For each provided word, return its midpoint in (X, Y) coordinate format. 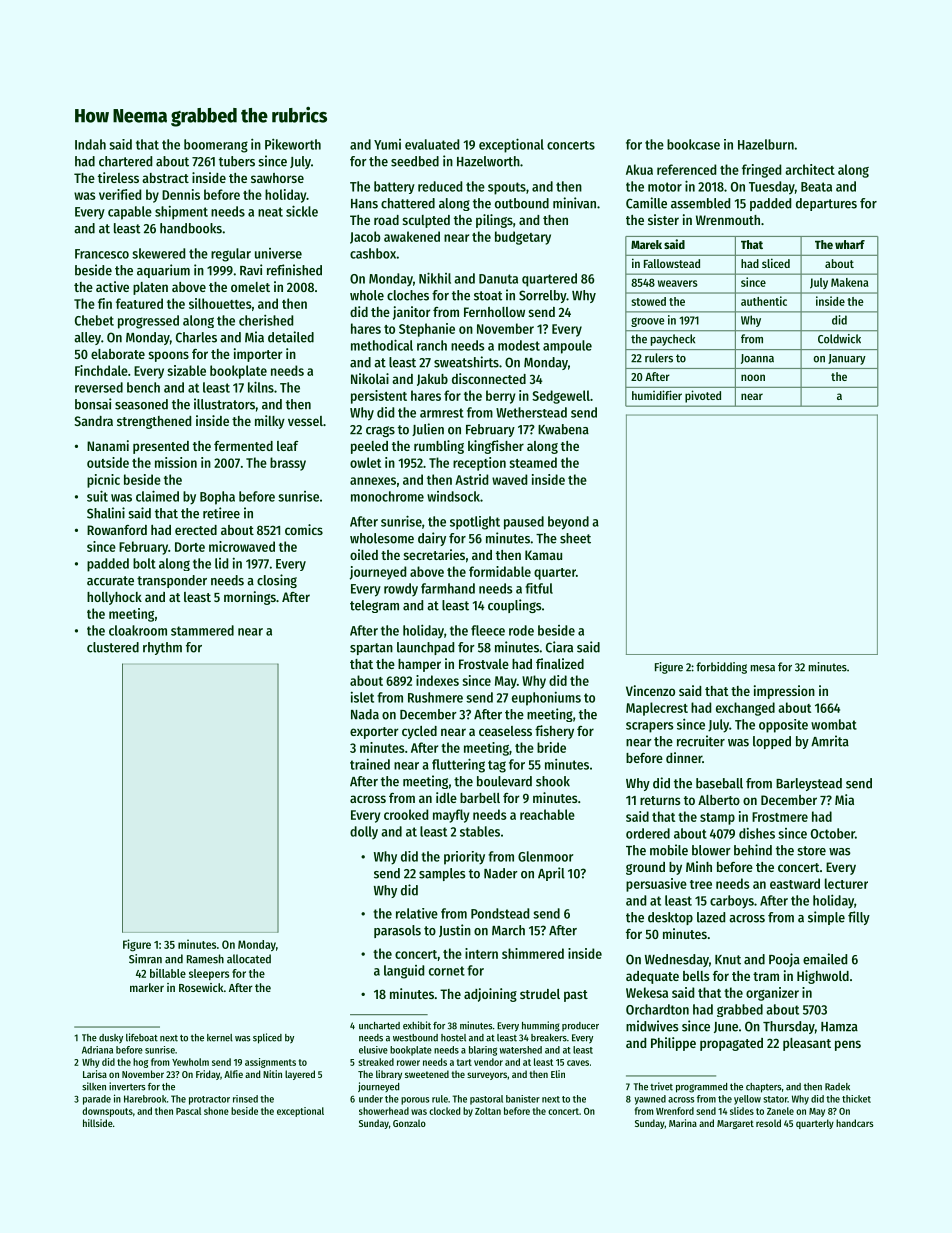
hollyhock (114, 598)
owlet (365, 462)
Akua (639, 169)
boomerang (216, 146)
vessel (305, 421)
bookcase (693, 144)
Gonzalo (409, 1123)
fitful (539, 588)
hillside (98, 1123)
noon (753, 377)
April (551, 874)
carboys (732, 902)
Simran (145, 959)
